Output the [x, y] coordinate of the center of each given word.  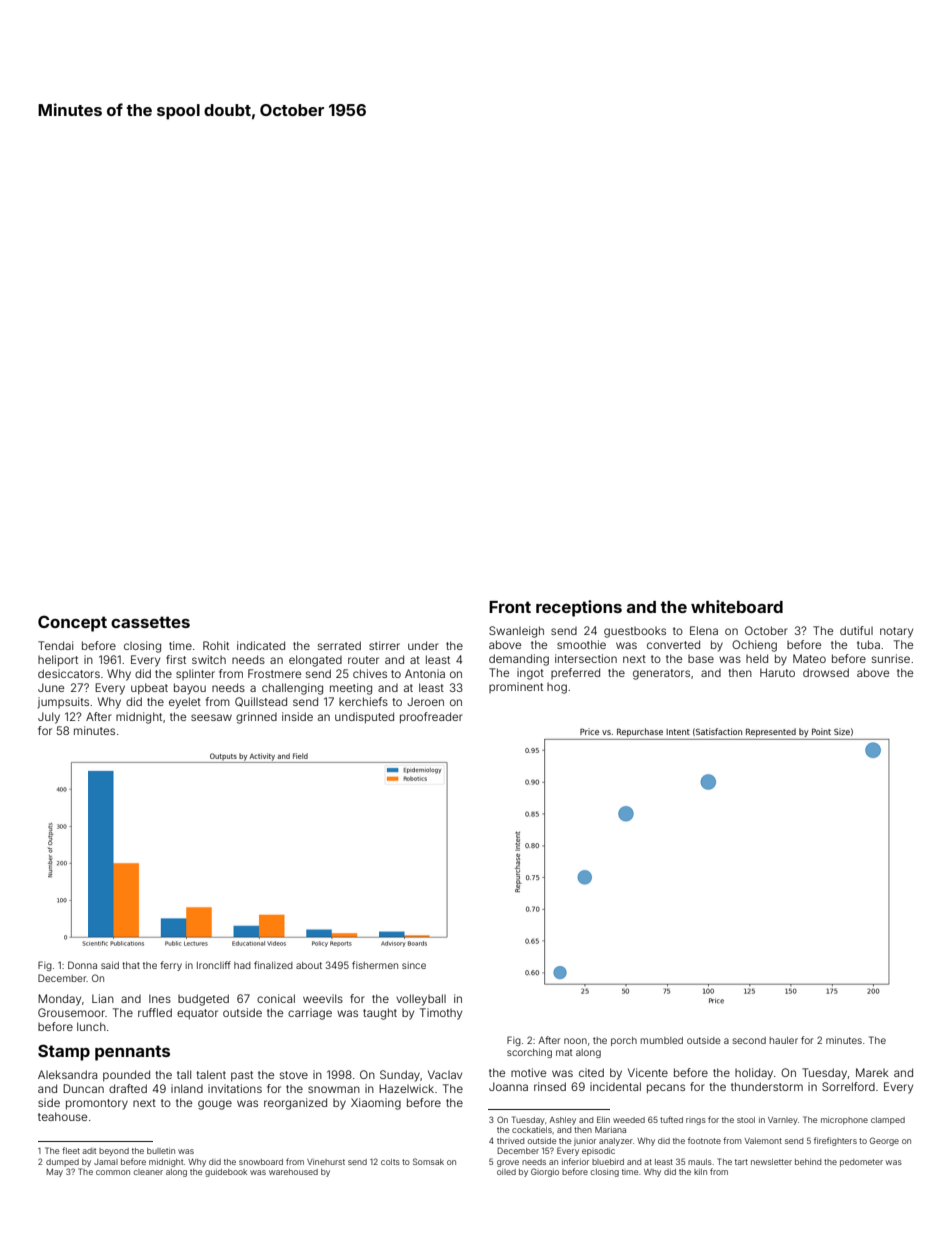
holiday [754, 1074]
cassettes [150, 622]
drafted [128, 1088]
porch [624, 1041]
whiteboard [737, 606]
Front [510, 607]
